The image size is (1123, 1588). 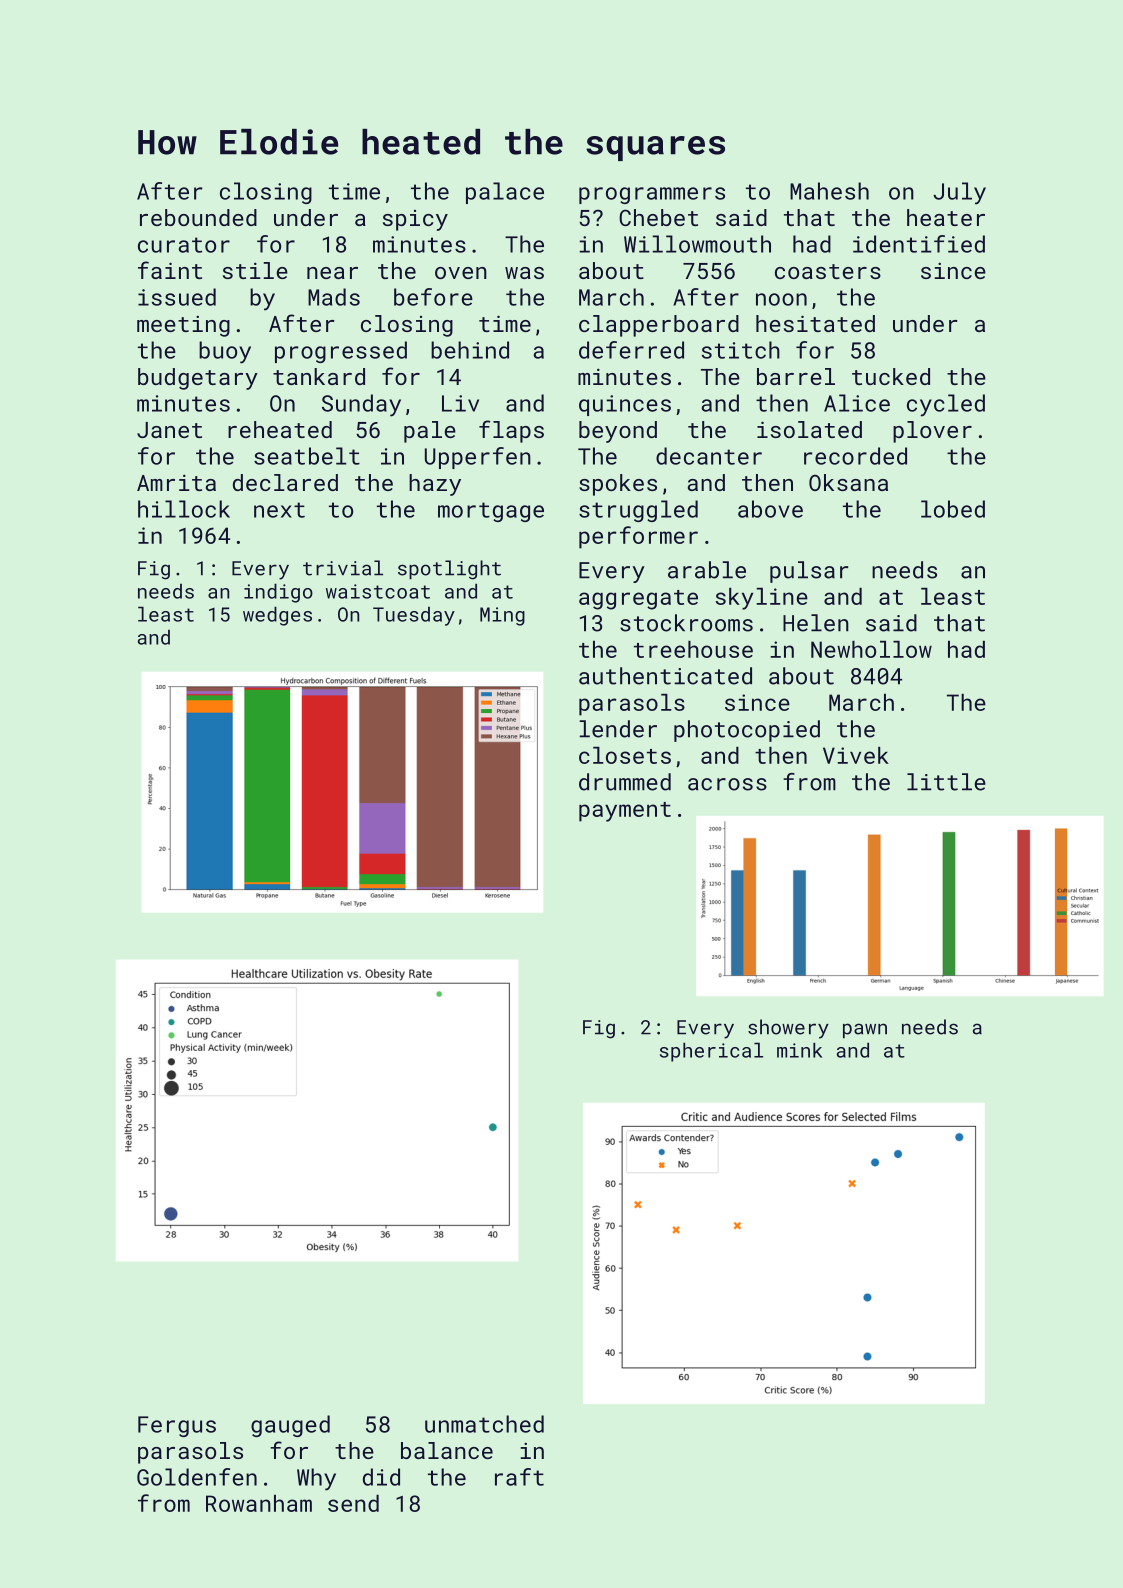 I want to click on pawn, so click(x=865, y=1030).
